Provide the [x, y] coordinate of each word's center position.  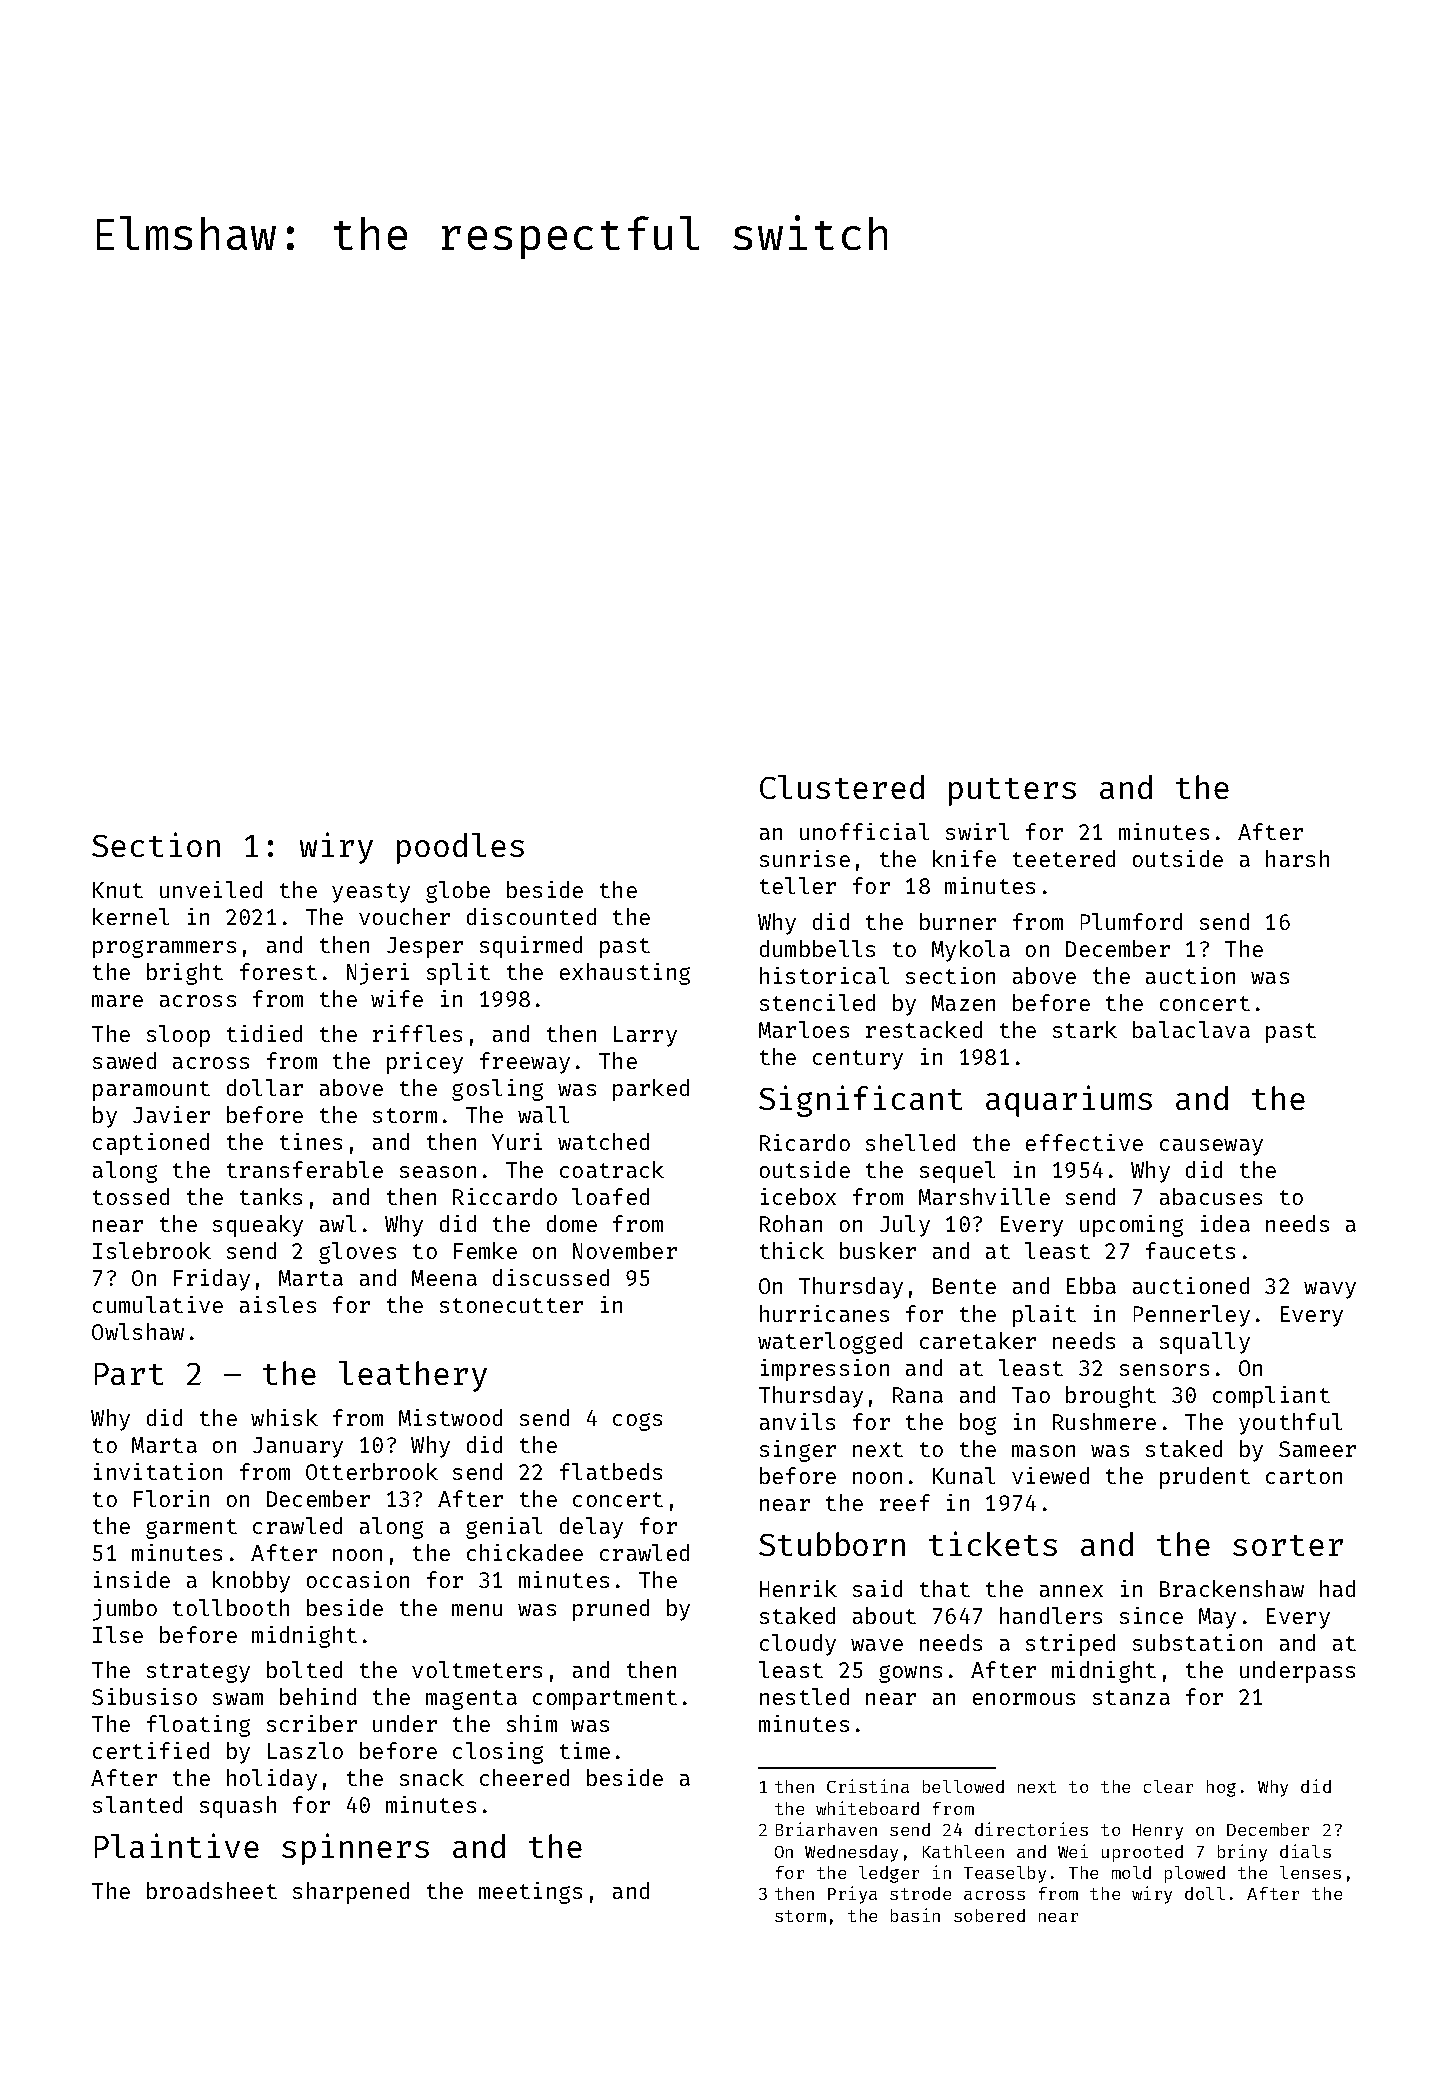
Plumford [1131, 921]
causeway [1211, 1147]
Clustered [842, 787]
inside [132, 1579]
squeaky [258, 1226]
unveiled [211, 889]
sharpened [351, 1893]
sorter [1288, 1545]
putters [1012, 792]
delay [591, 1528]
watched [603, 1141]
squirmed [531, 947]
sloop [178, 1036]
